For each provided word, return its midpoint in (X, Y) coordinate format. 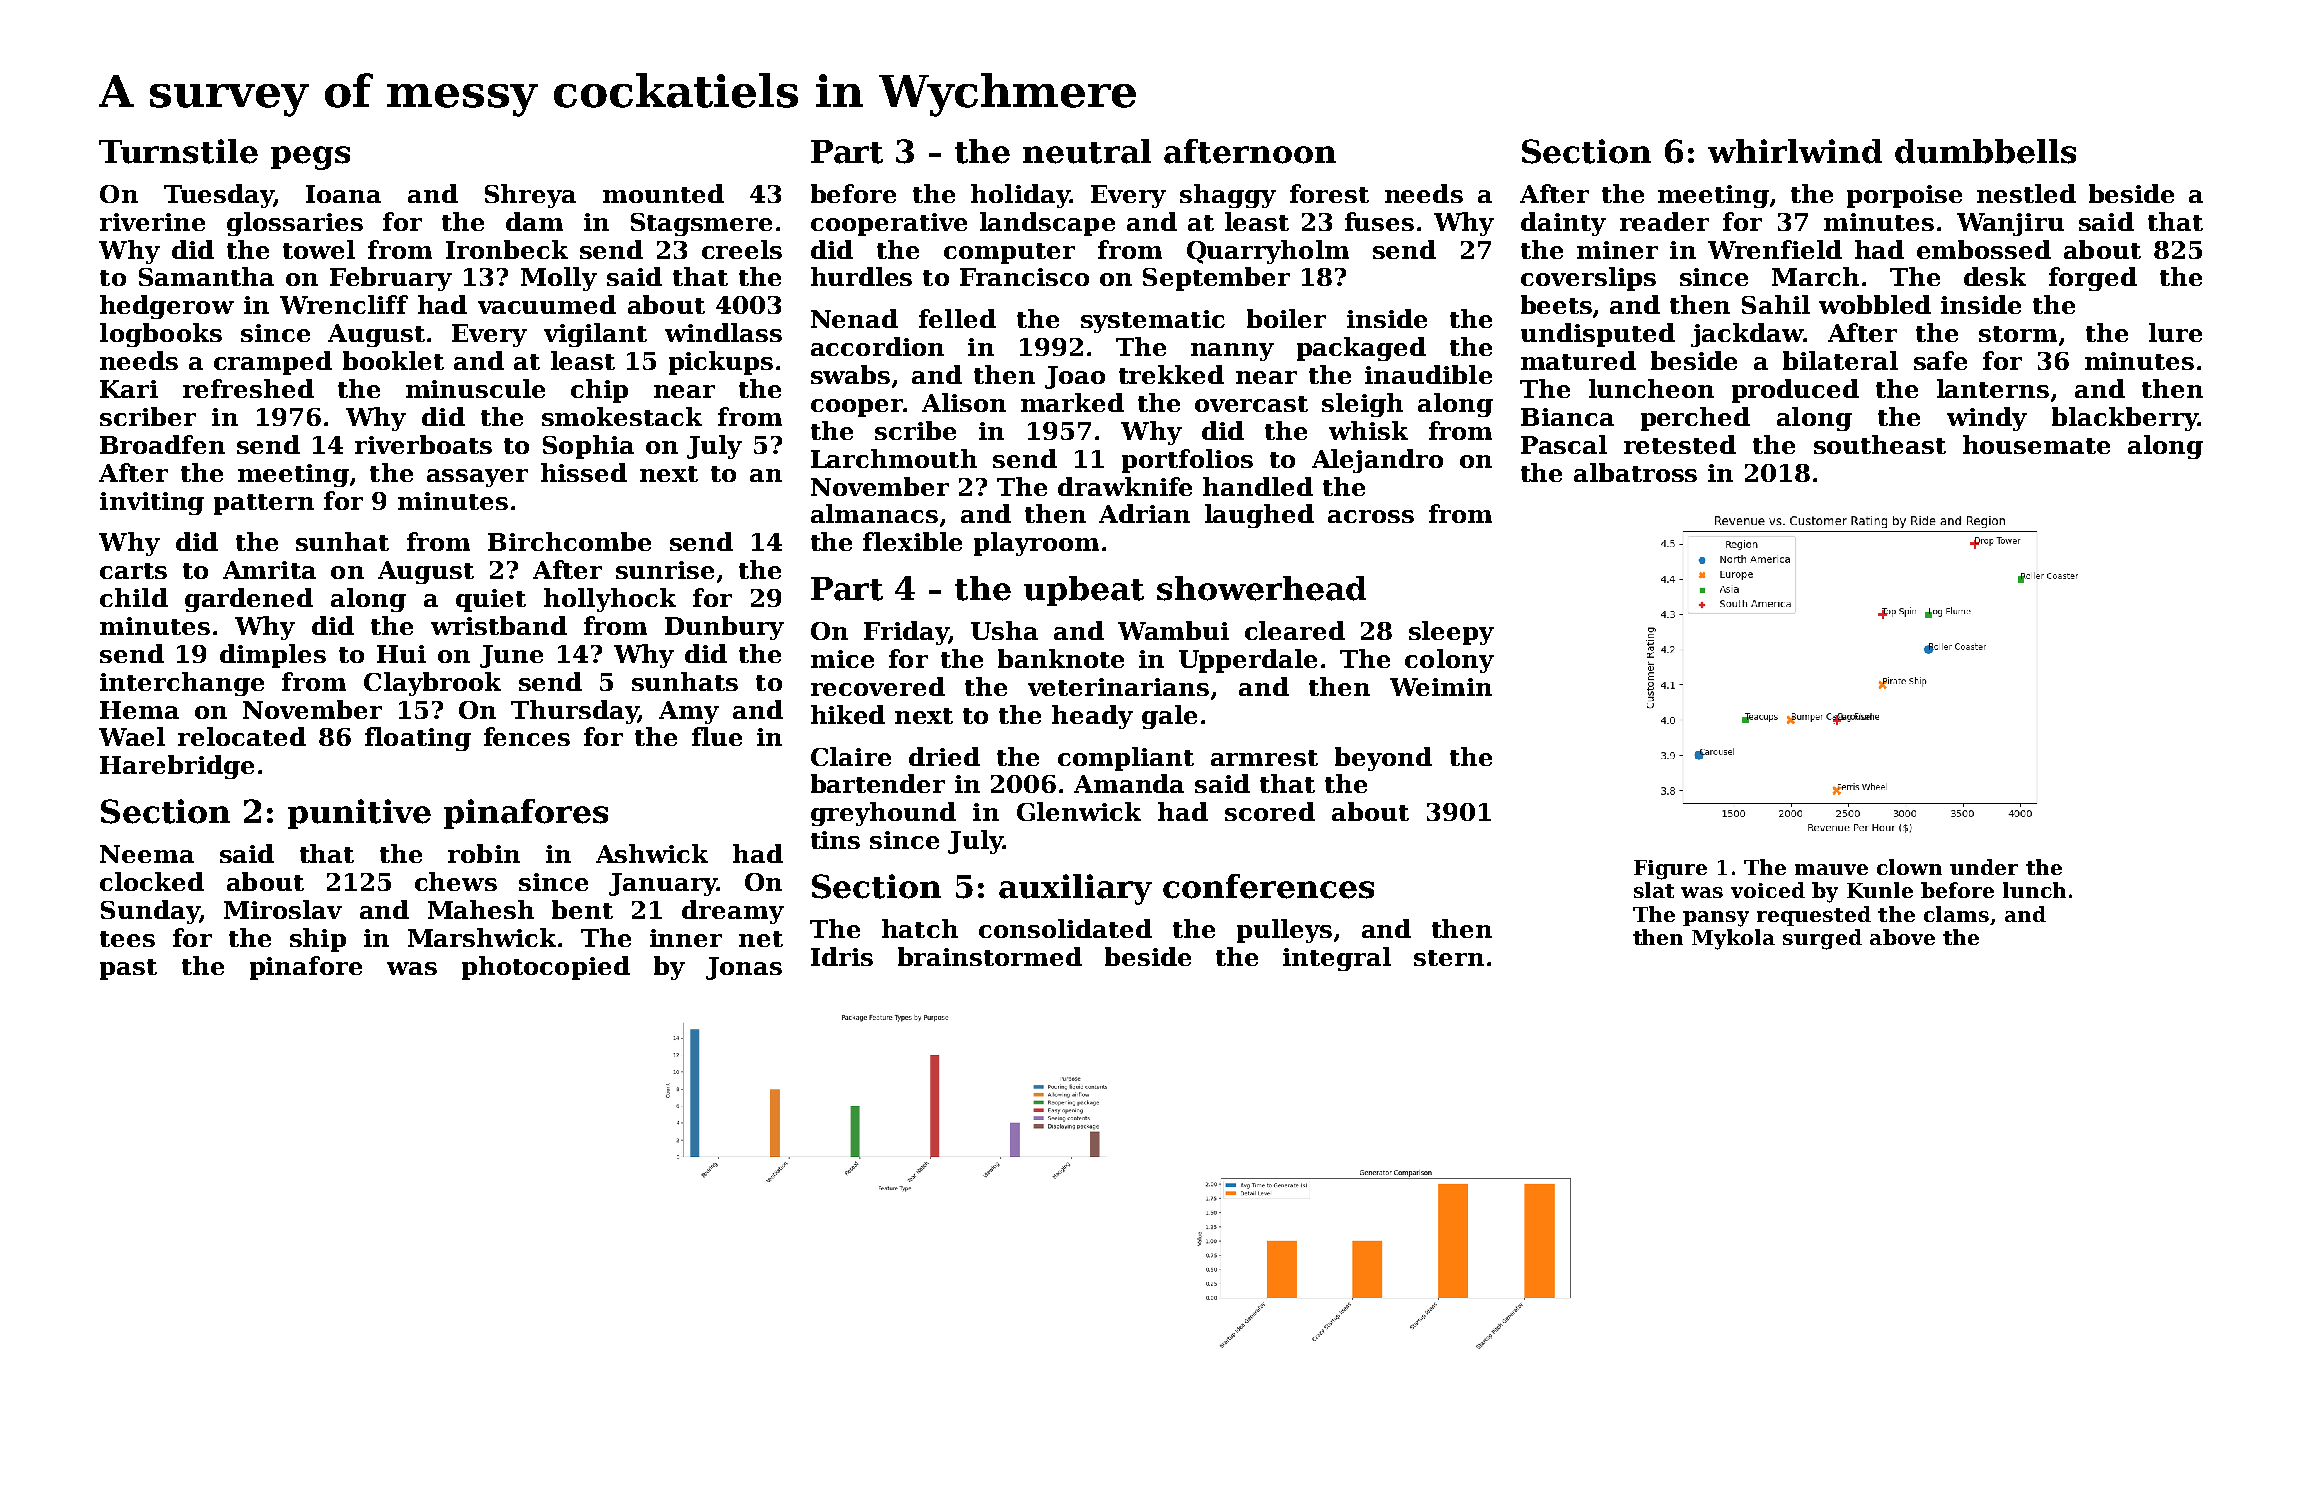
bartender (878, 783)
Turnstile (178, 151)
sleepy (1451, 633)
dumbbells (1985, 151)
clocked (152, 881)
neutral (1087, 151)
